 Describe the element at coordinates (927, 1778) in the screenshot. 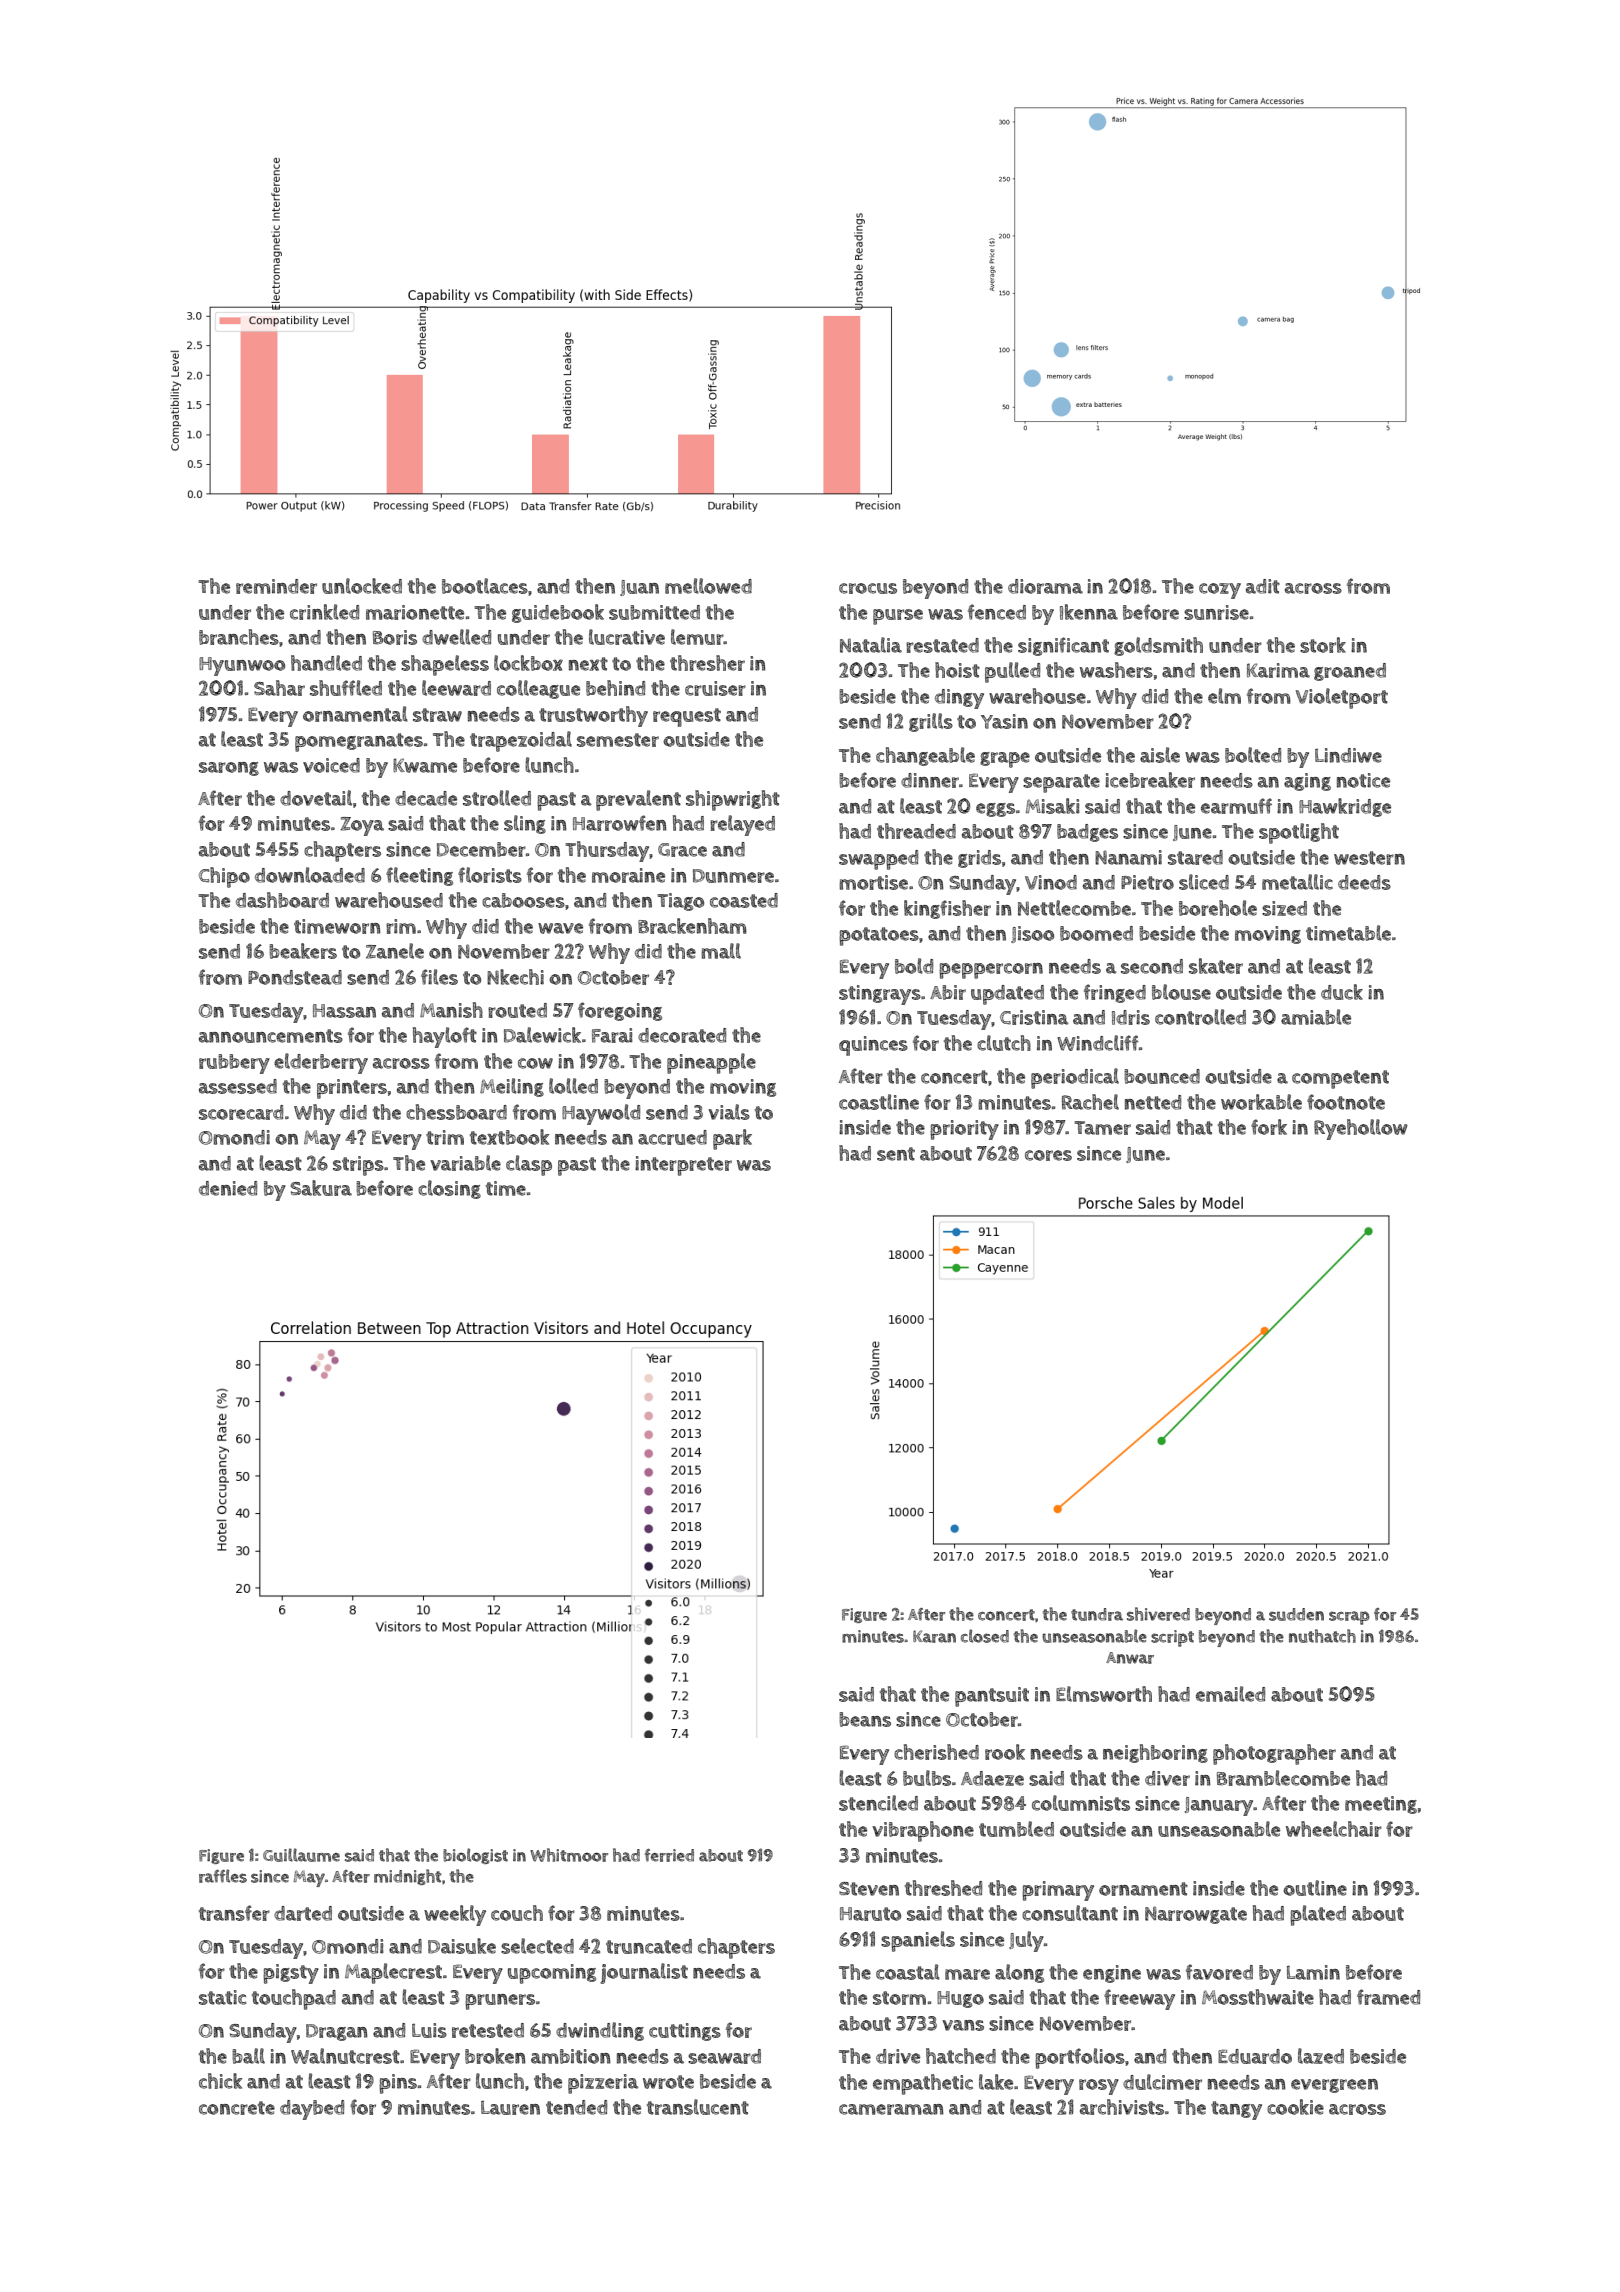

I see `bulbs` at that location.
